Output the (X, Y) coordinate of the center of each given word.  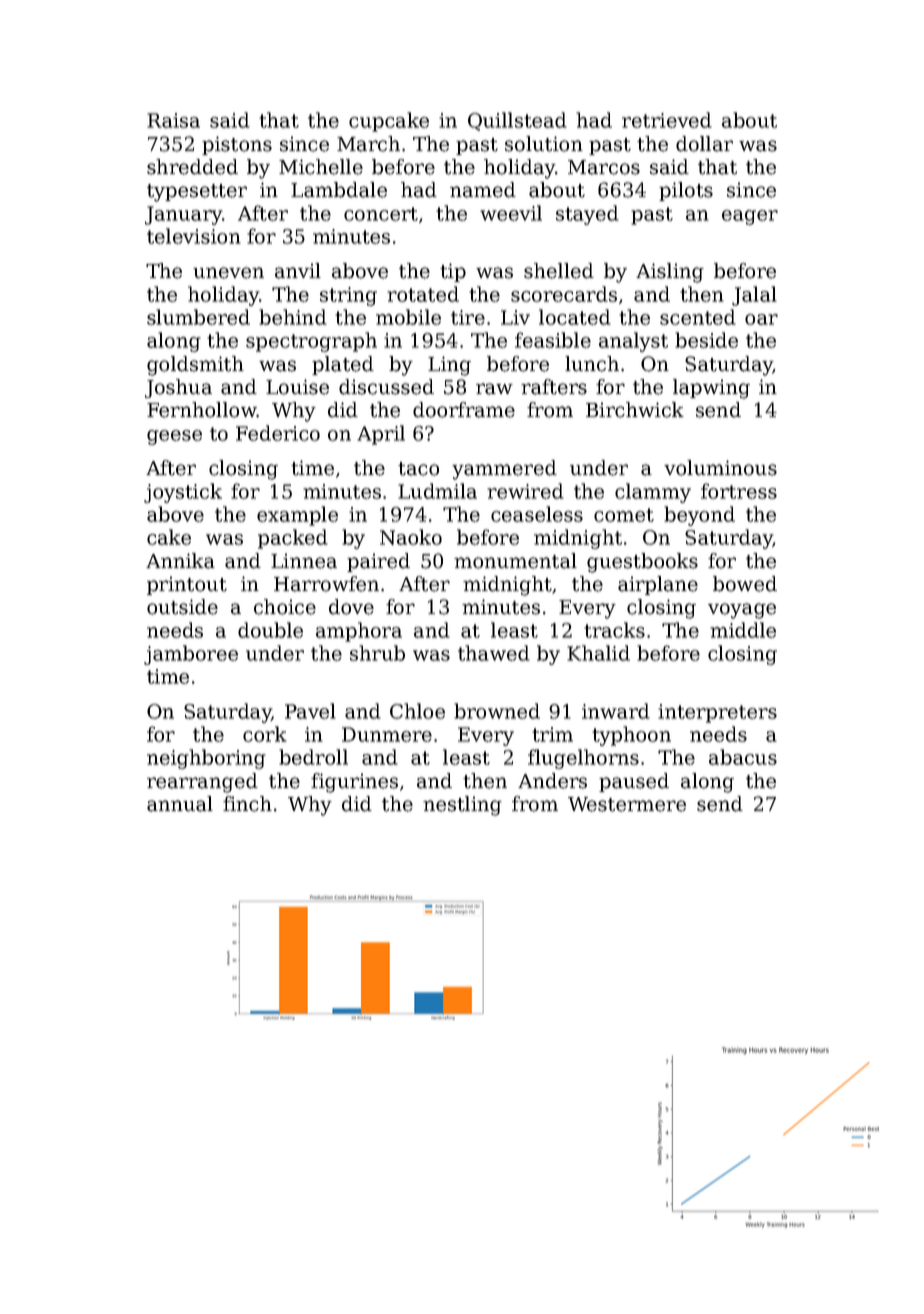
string (348, 296)
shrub (377, 653)
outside (182, 607)
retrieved (667, 120)
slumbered (198, 317)
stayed (587, 215)
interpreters (717, 713)
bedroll (313, 757)
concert (381, 214)
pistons (237, 145)
